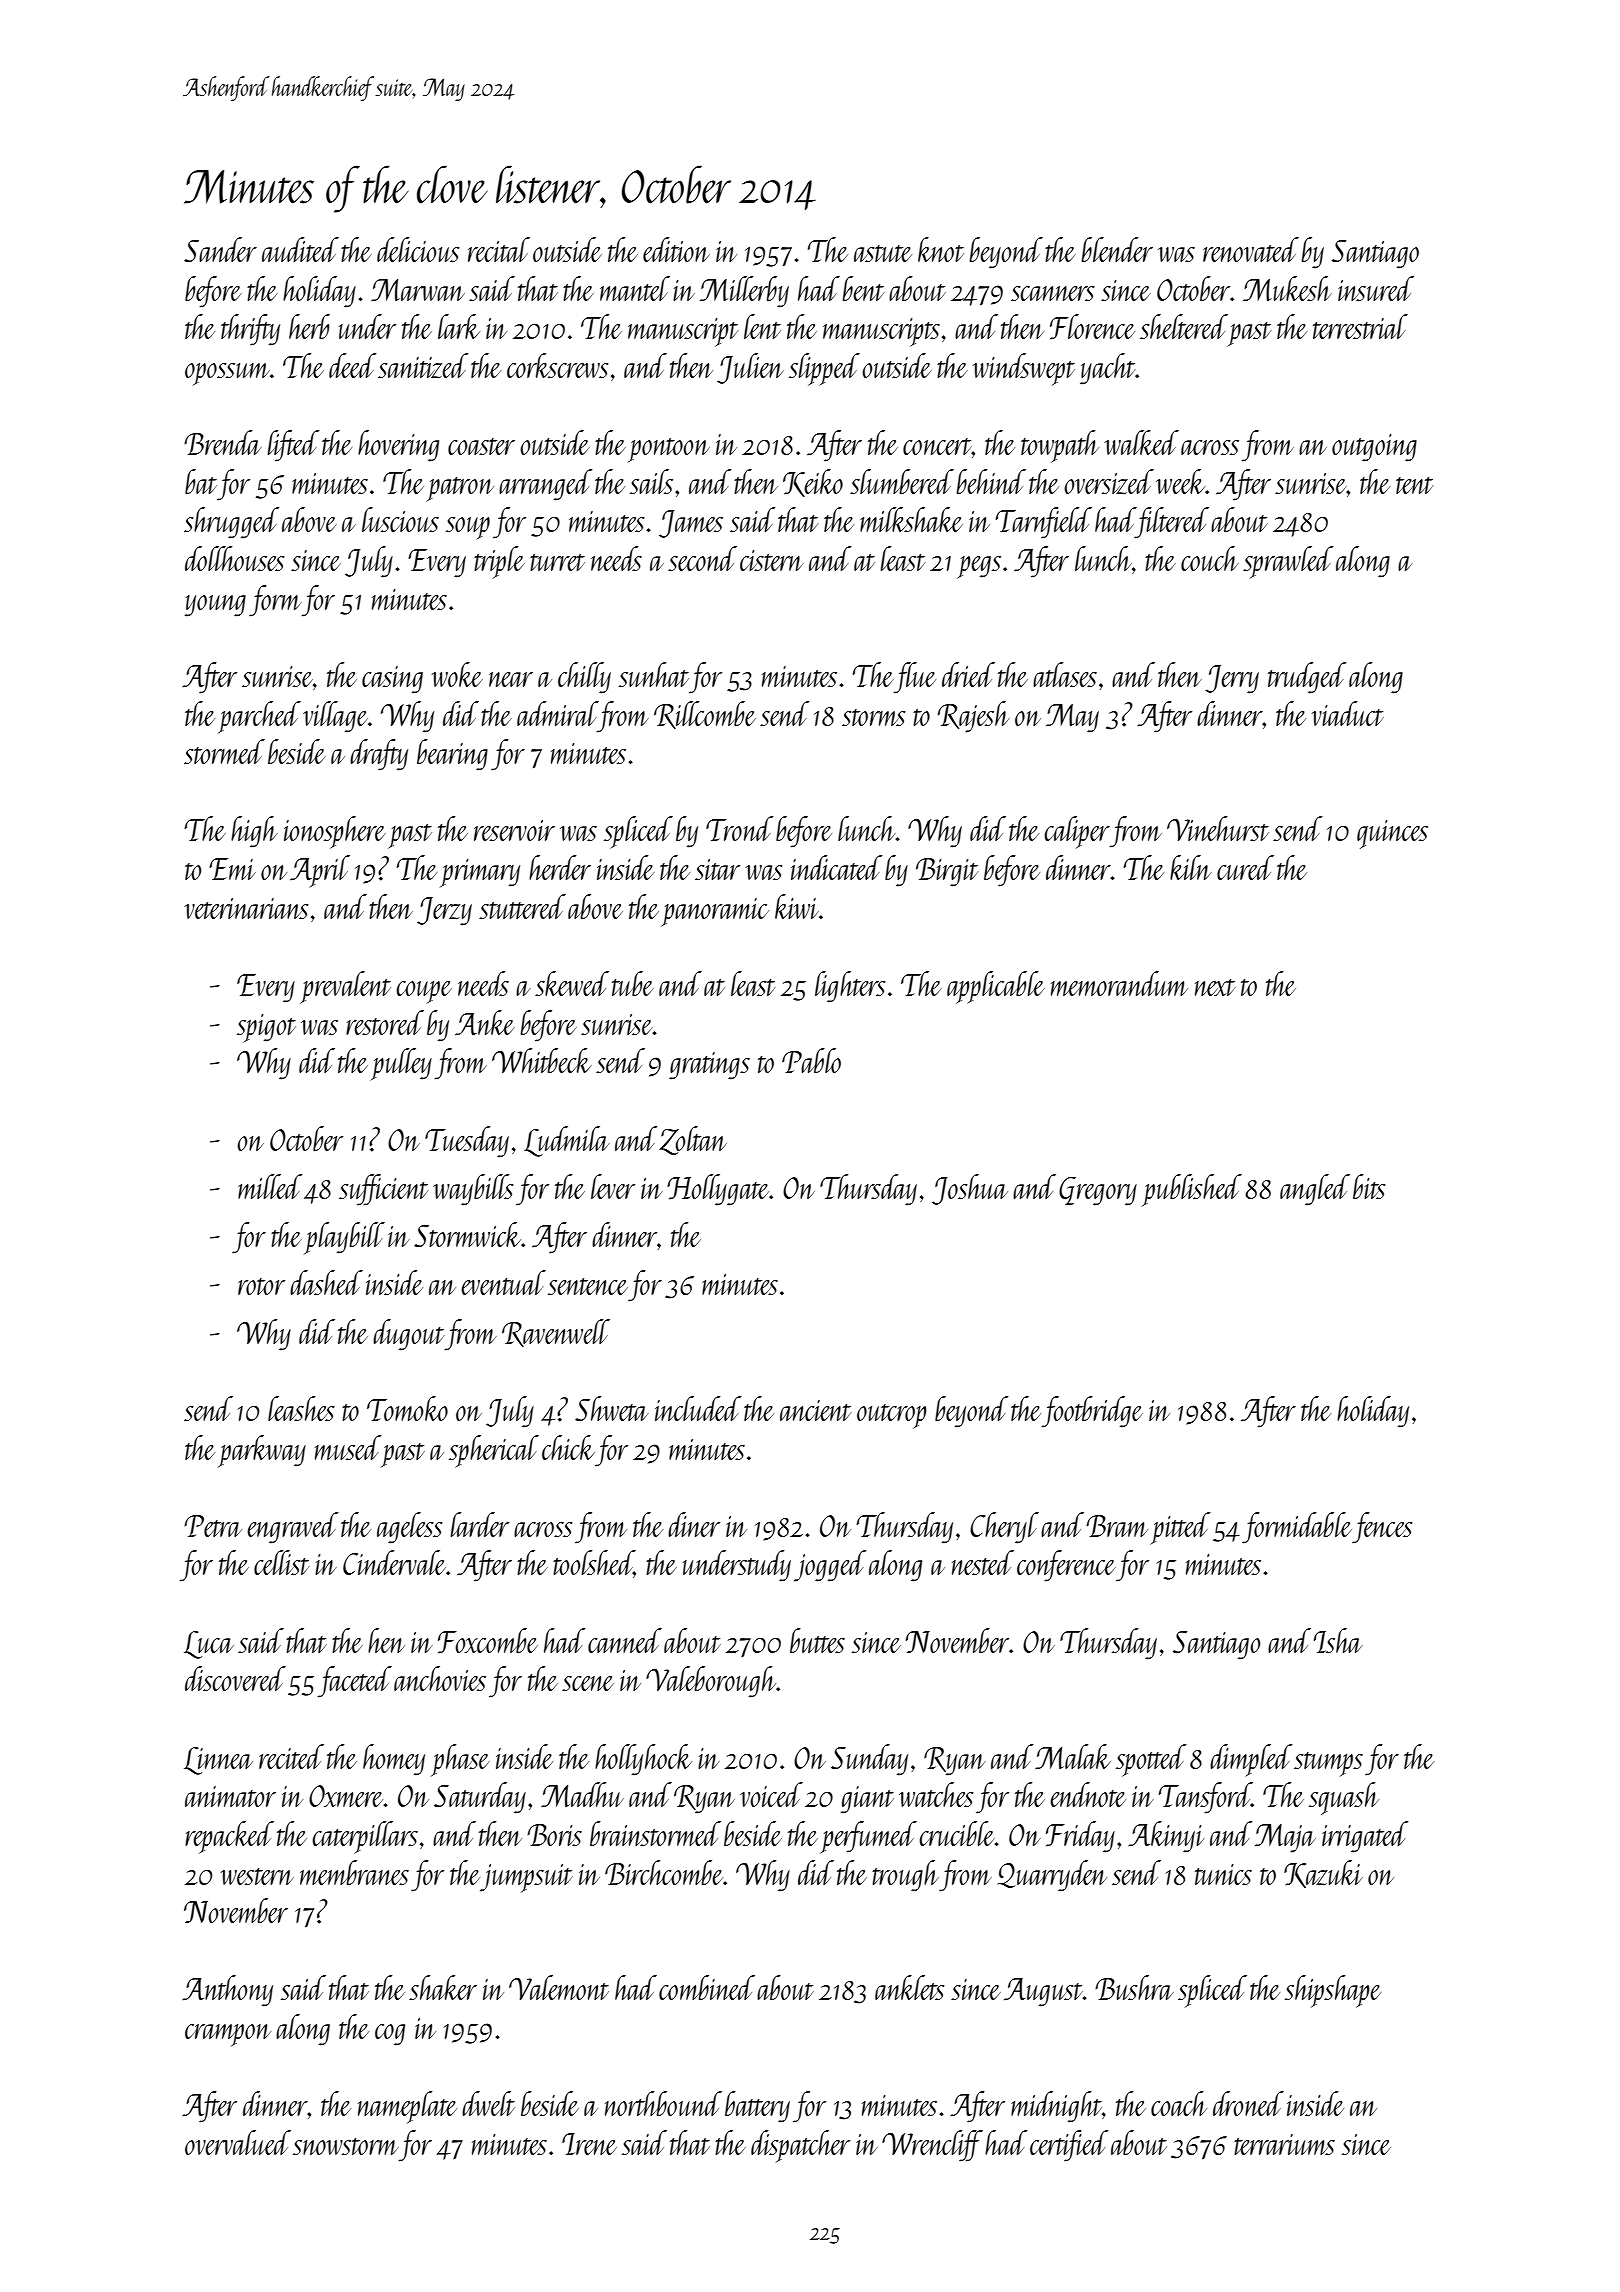 The width and height of the document is (1620, 2292). What do you see at coordinates (1284, 2144) in the document?
I see `terrariums` at bounding box center [1284, 2144].
